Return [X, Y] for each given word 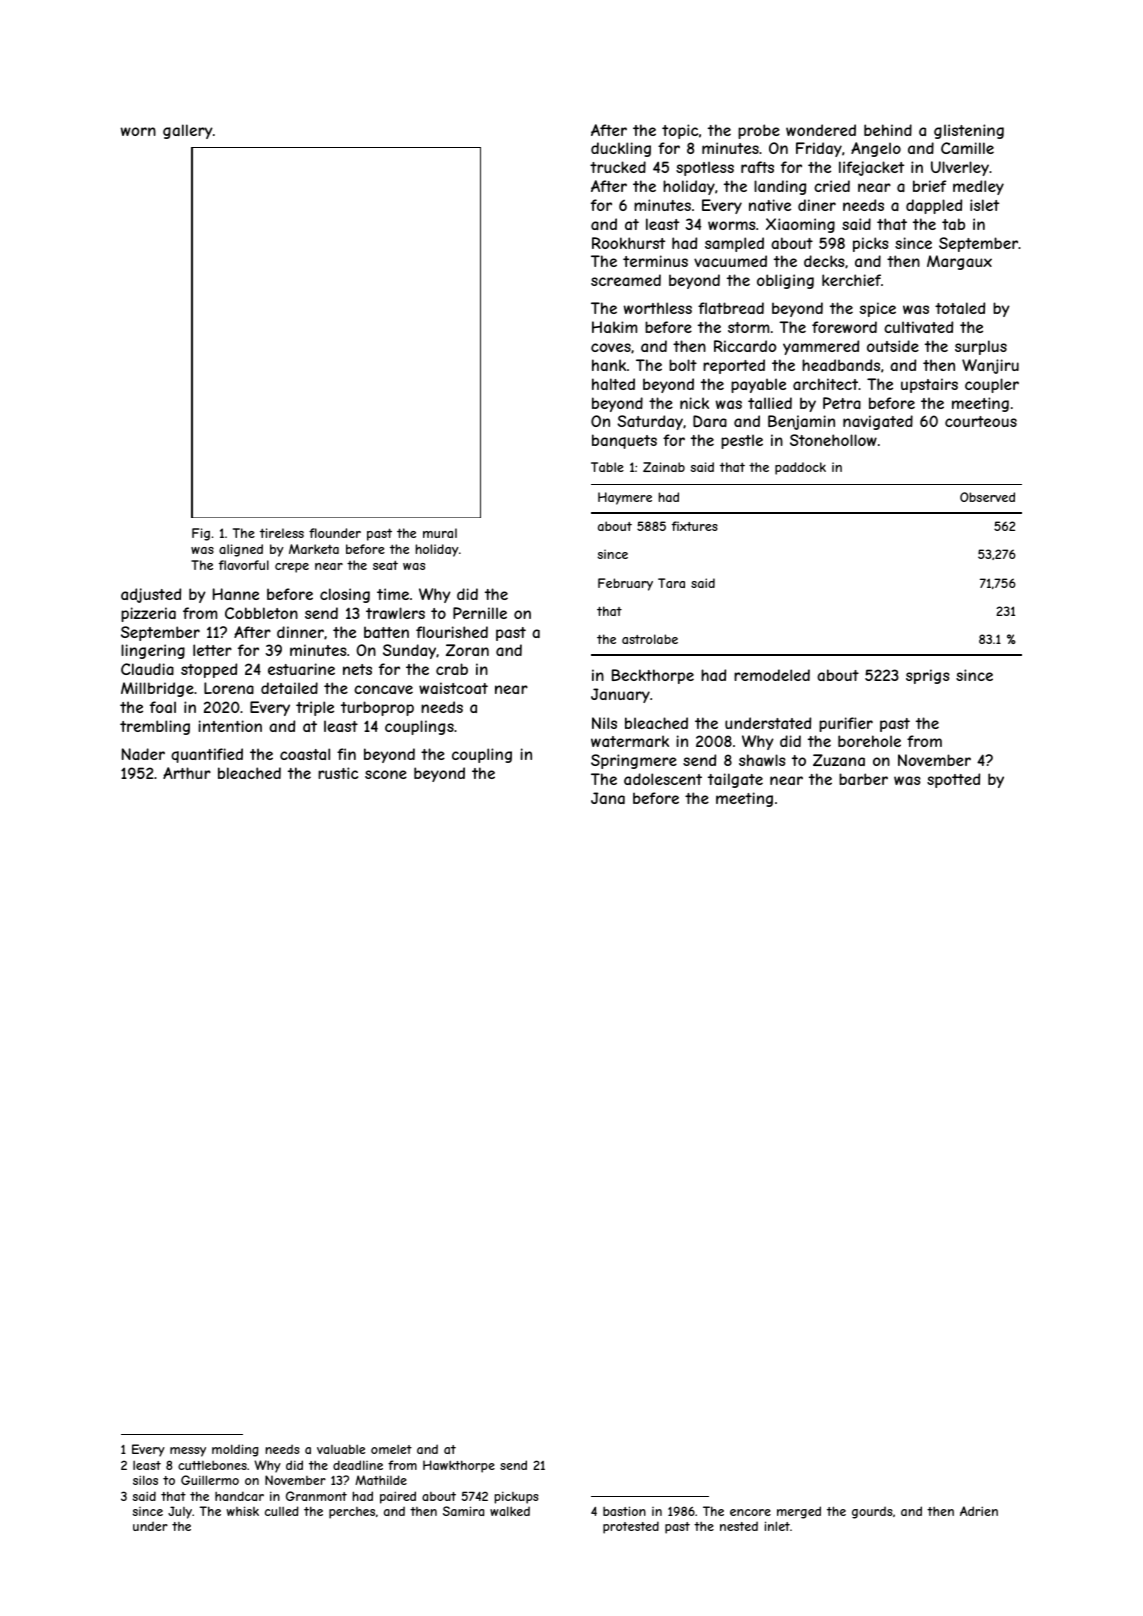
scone [386, 774]
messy [188, 1452]
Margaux [959, 262]
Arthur [187, 773]
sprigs [928, 676]
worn [138, 131]
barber [863, 779]
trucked [618, 167]
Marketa [314, 549]
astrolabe [650, 639]
